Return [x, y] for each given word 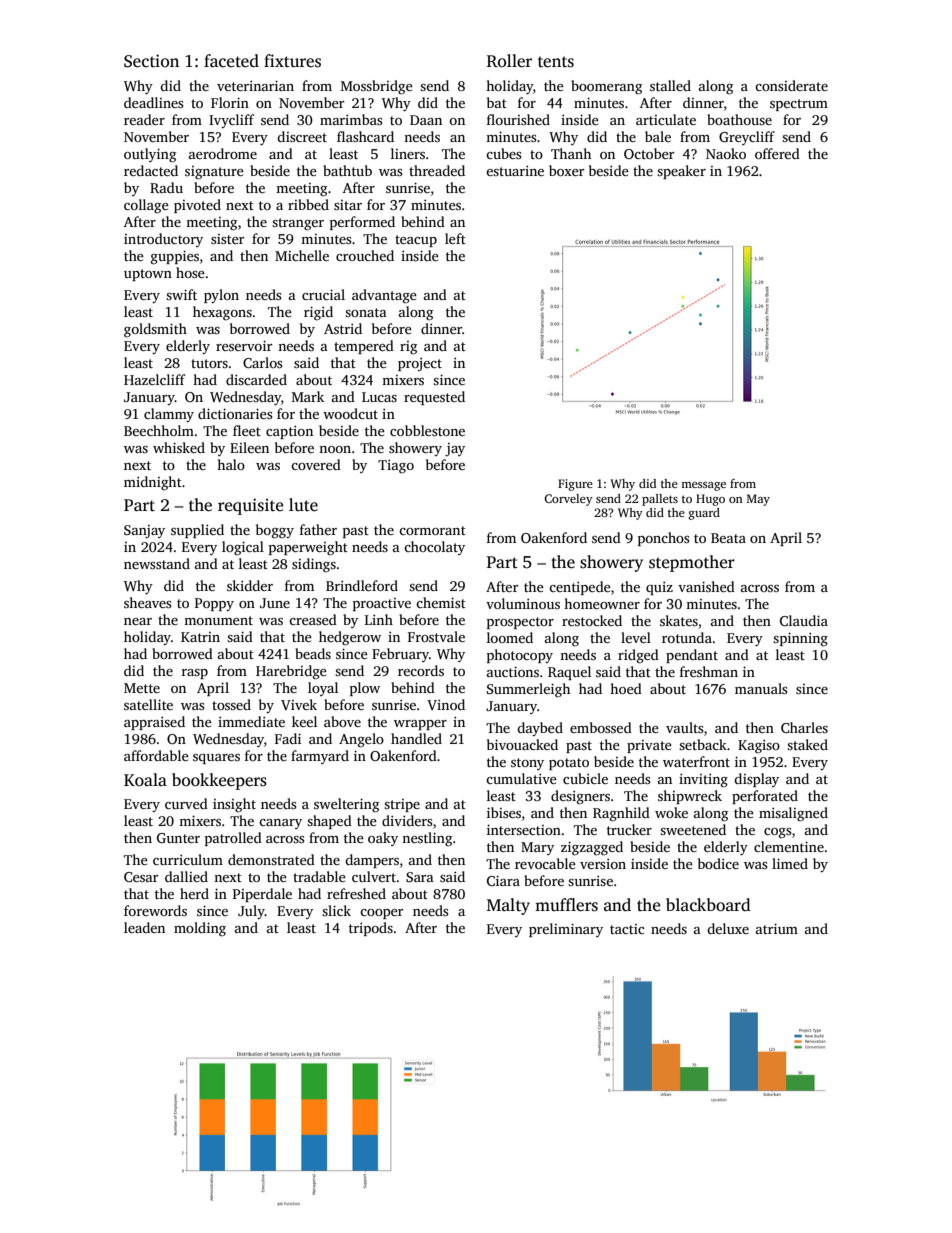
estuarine [515, 171]
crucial [323, 294]
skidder [250, 585]
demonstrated [271, 859]
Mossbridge [377, 87]
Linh [379, 619]
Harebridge [291, 672]
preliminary [566, 930]
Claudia [804, 620]
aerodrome [223, 153]
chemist [441, 602]
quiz [659, 588]
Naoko [726, 153]
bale [658, 136]
